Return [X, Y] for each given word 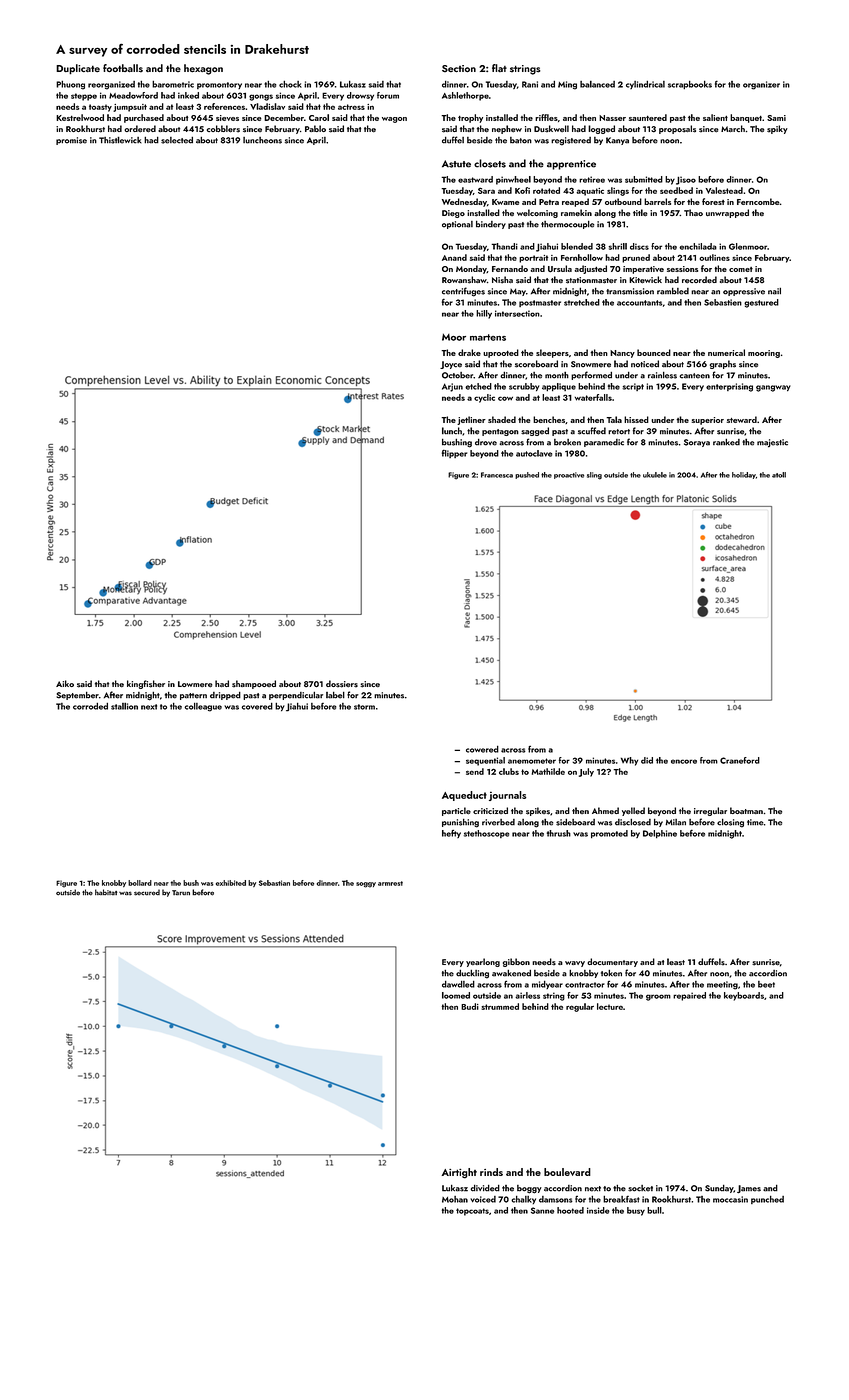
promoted [609, 834]
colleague [203, 707]
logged [601, 129]
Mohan [455, 1199]
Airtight [459, 1173]
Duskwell [551, 129]
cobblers [223, 129]
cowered [482, 749]
